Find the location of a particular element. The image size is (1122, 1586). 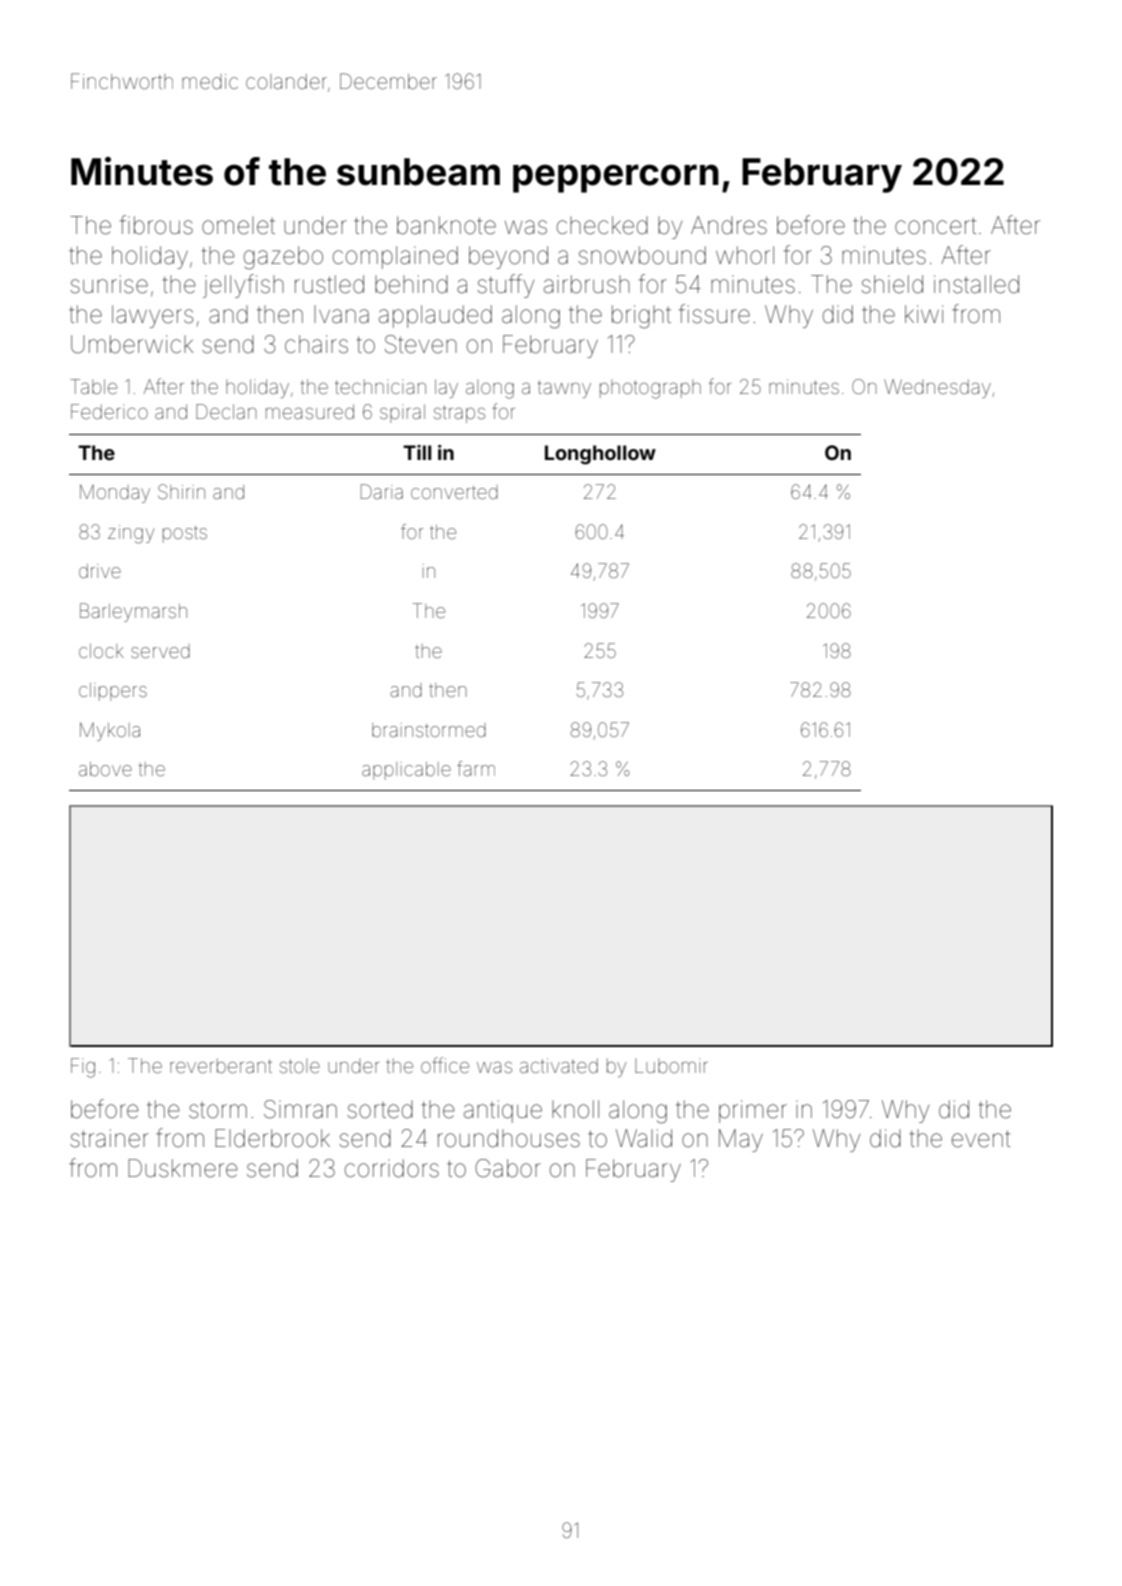

Longhollow is located at coordinates (600, 455).
